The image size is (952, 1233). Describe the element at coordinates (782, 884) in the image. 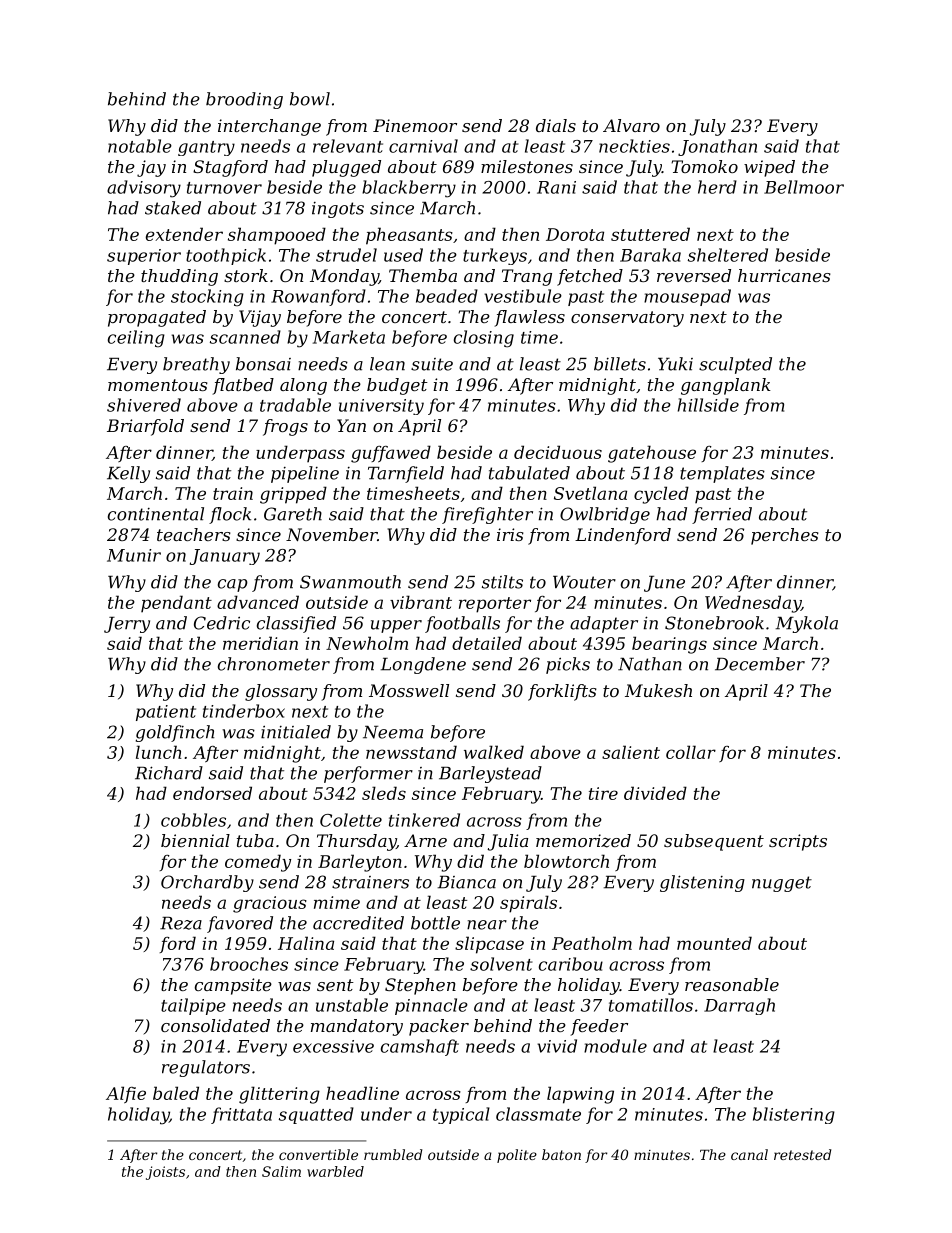

I see `nugget` at that location.
